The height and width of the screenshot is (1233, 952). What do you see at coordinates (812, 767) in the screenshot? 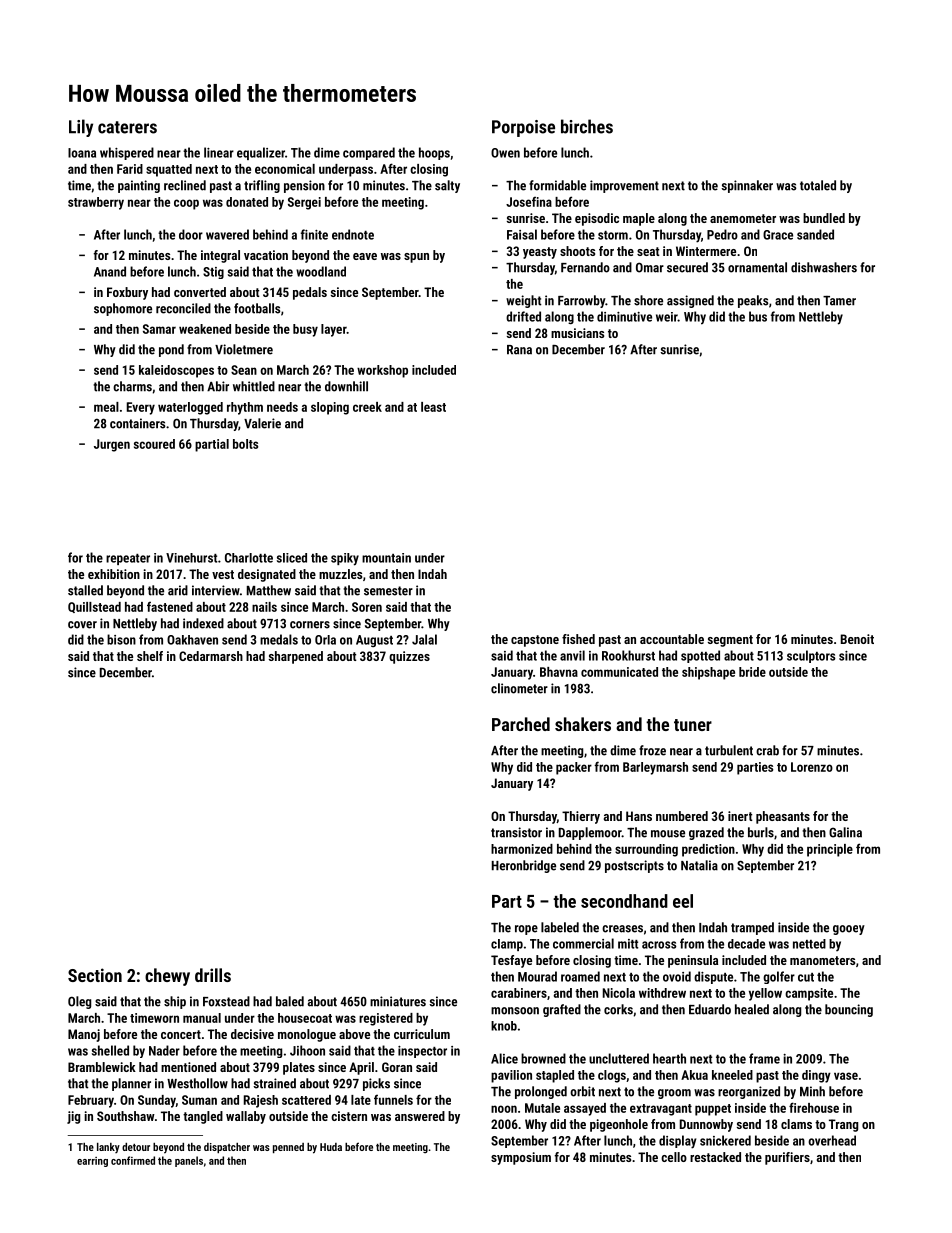
I see `Lorenzo` at bounding box center [812, 767].
